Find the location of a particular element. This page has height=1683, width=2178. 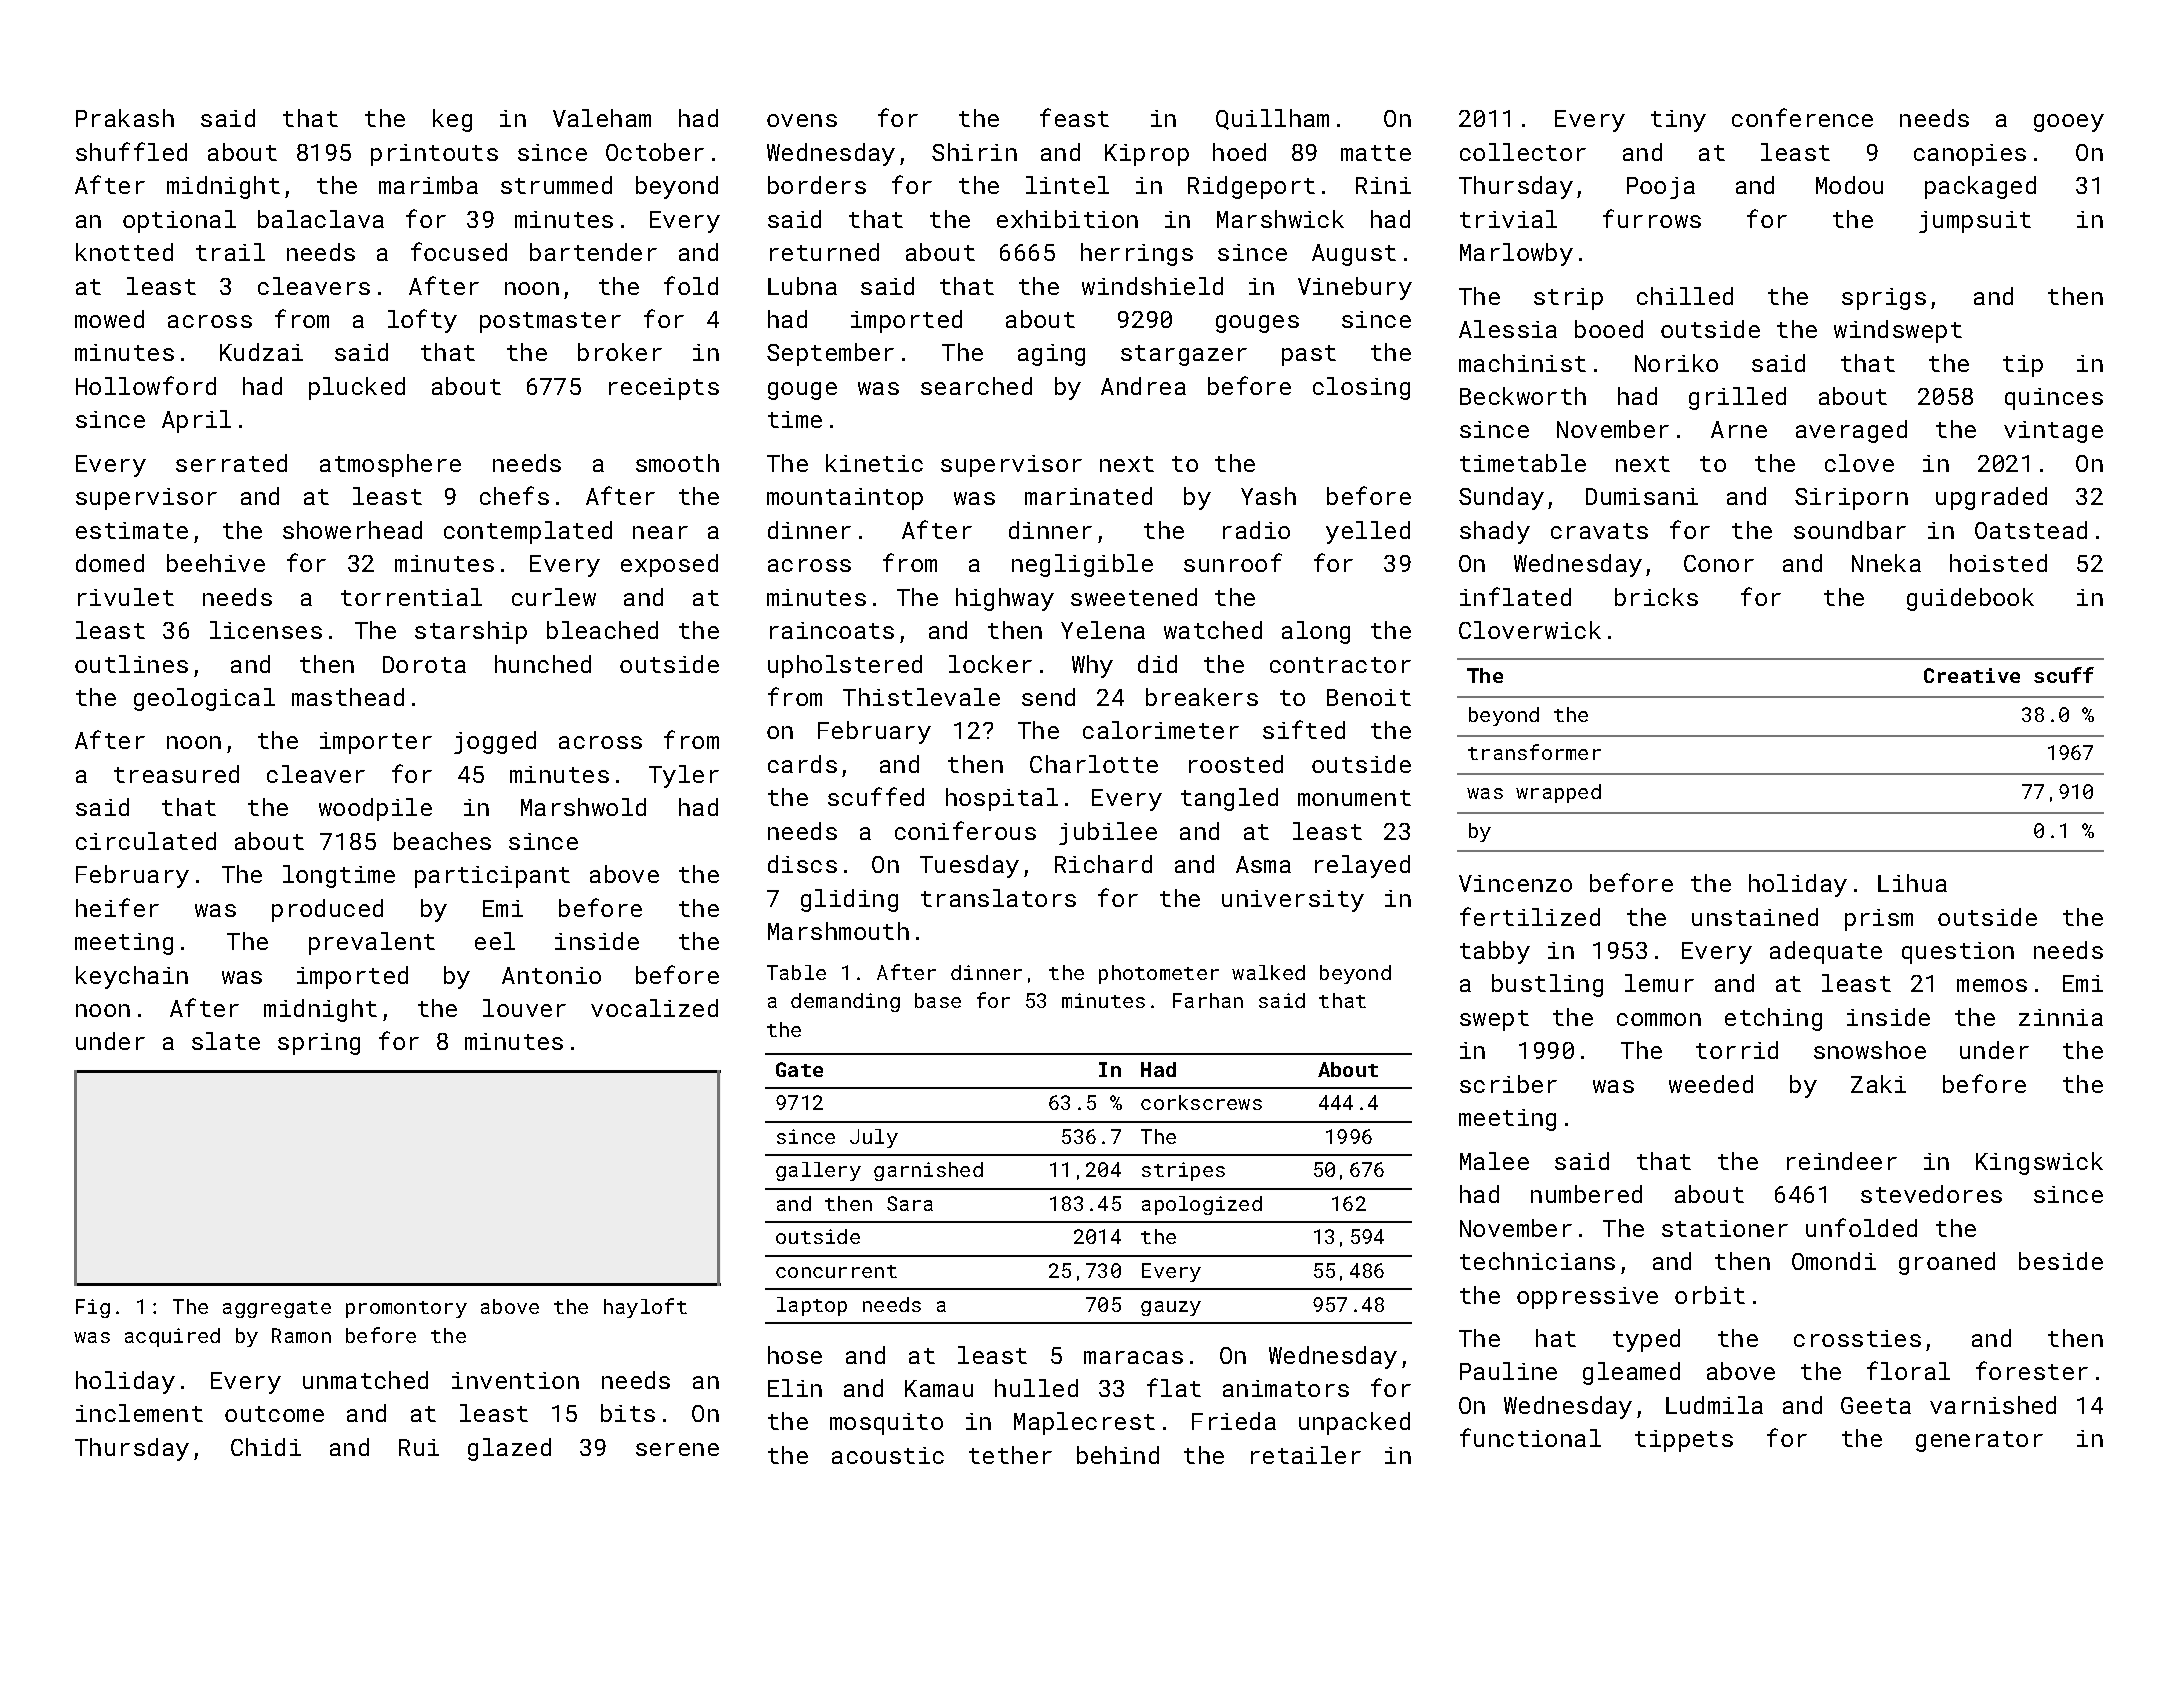

serene is located at coordinates (677, 1449).
